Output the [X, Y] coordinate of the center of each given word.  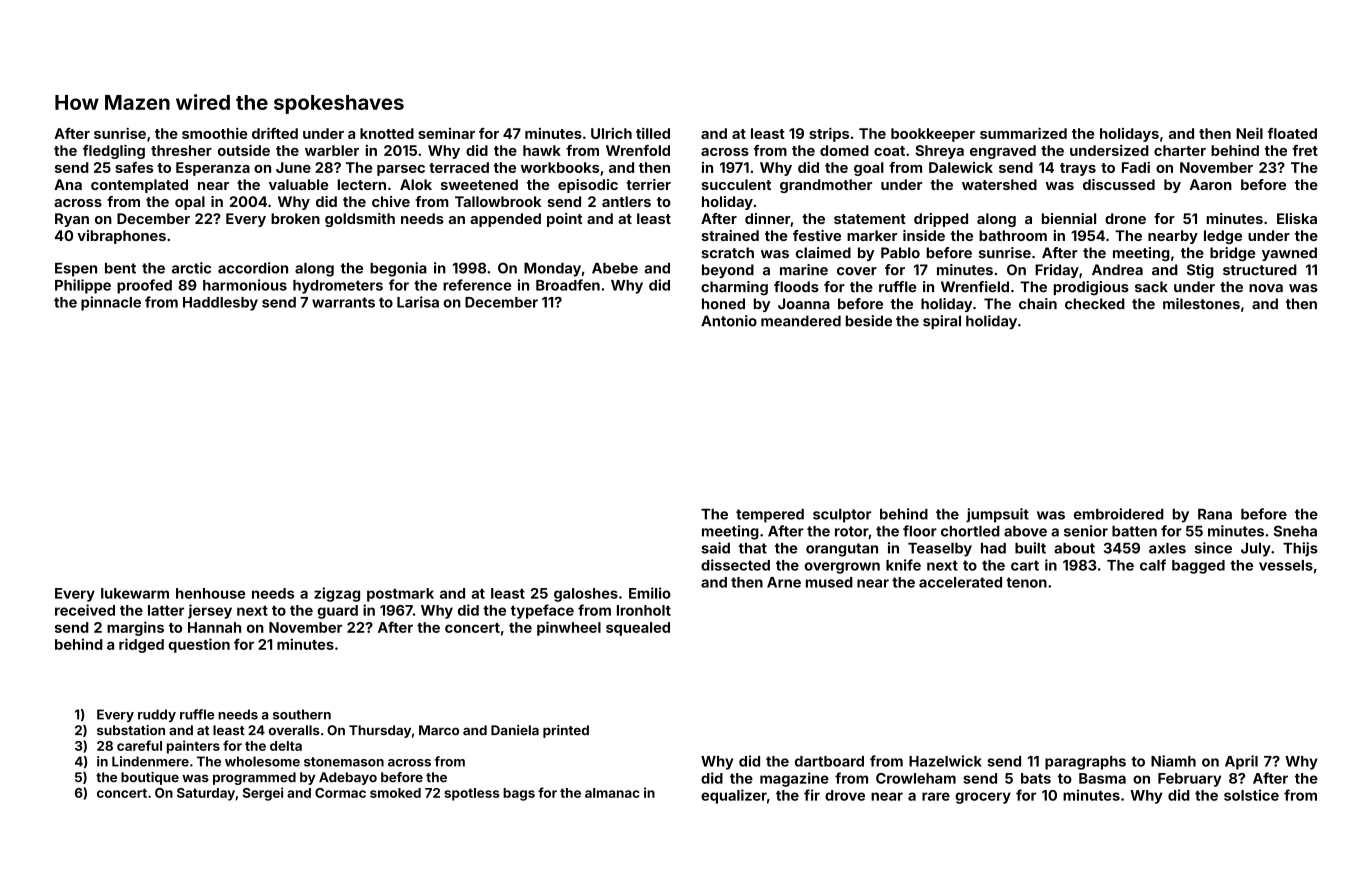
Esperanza [213, 169]
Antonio [729, 321]
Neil [1249, 133]
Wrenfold [638, 150]
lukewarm [135, 593]
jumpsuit [997, 515]
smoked [395, 793]
